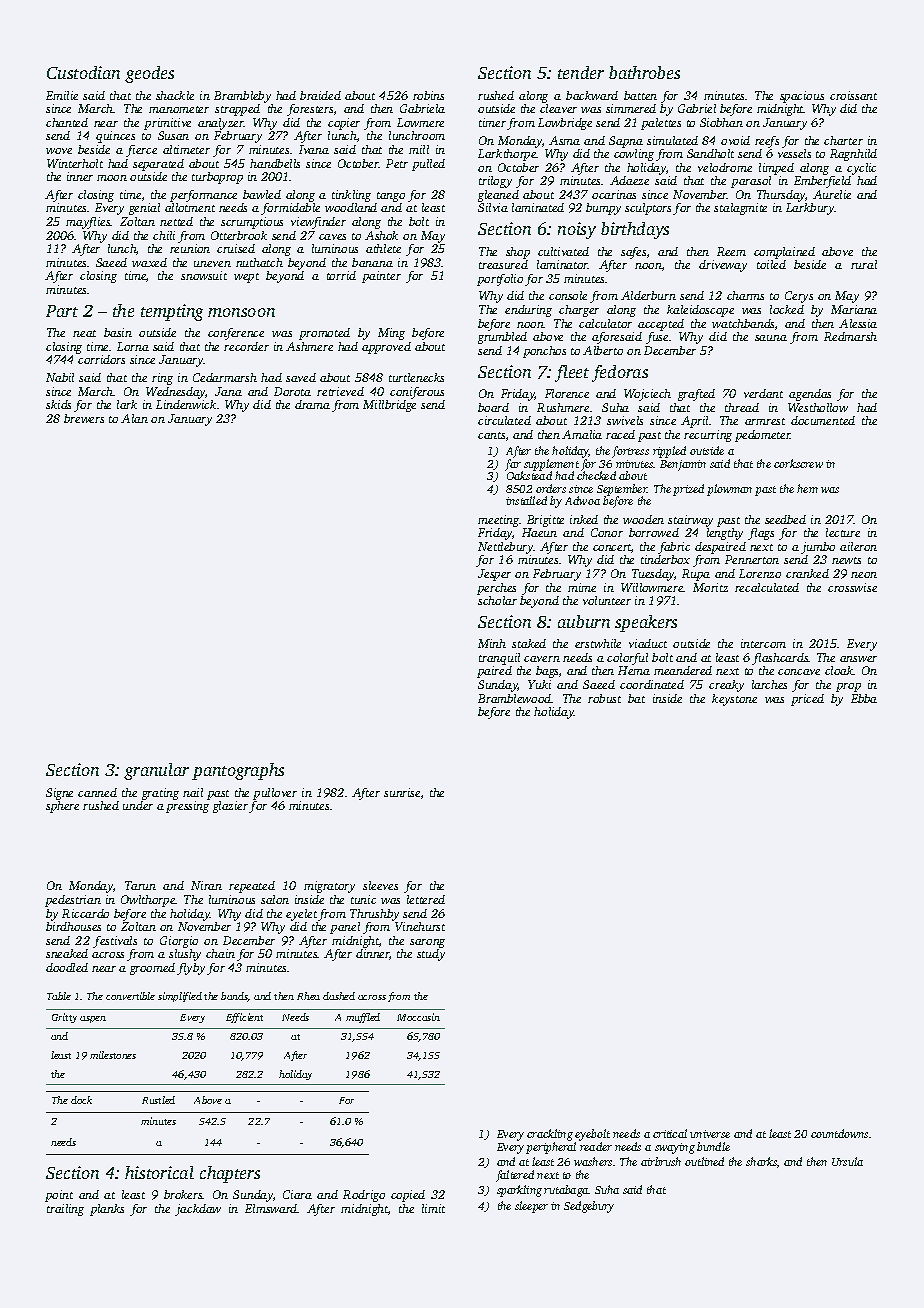  I want to click on Nabil, so click(60, 377).
